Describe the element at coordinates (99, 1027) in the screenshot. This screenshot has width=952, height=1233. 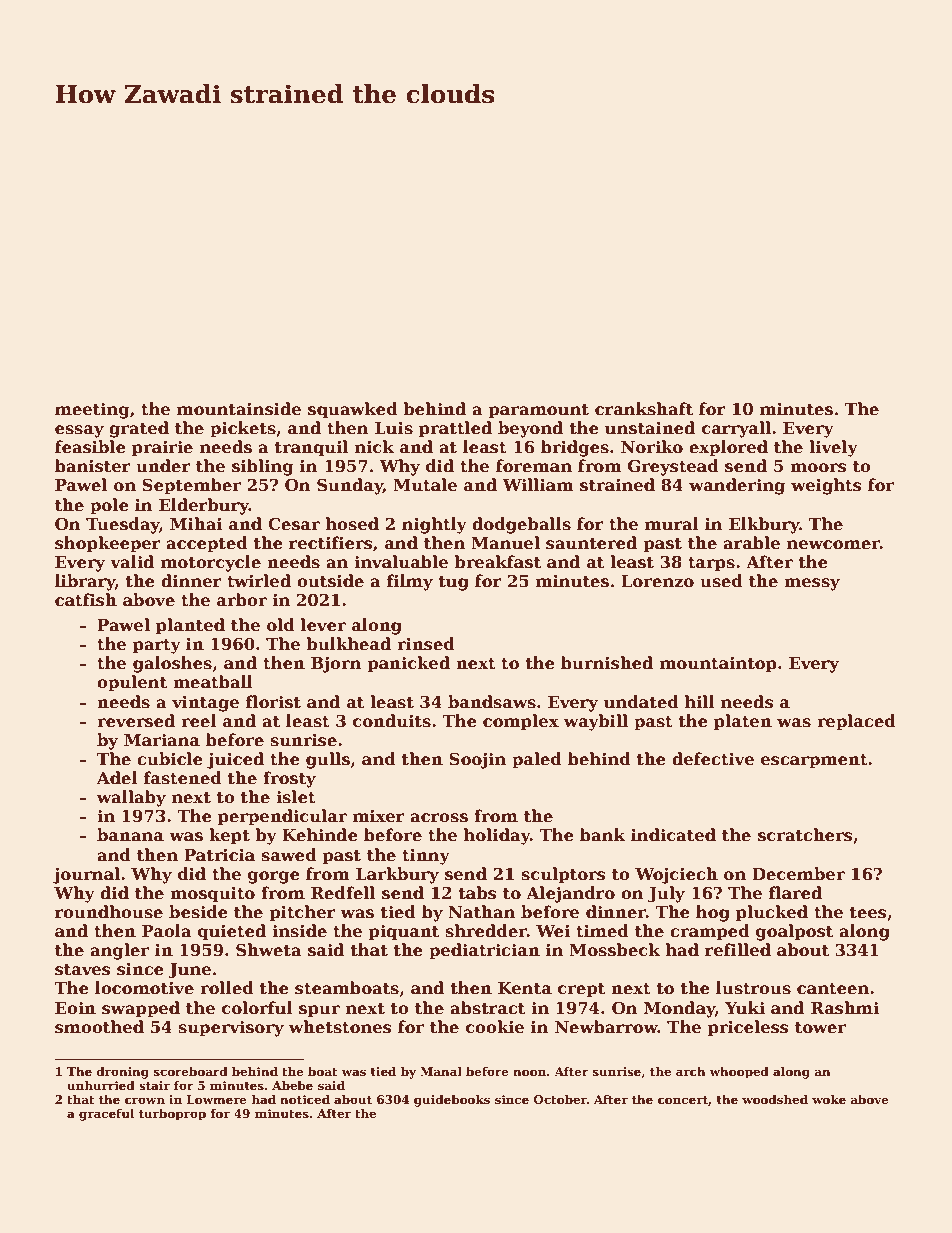
I see `smoothed` at that location.
